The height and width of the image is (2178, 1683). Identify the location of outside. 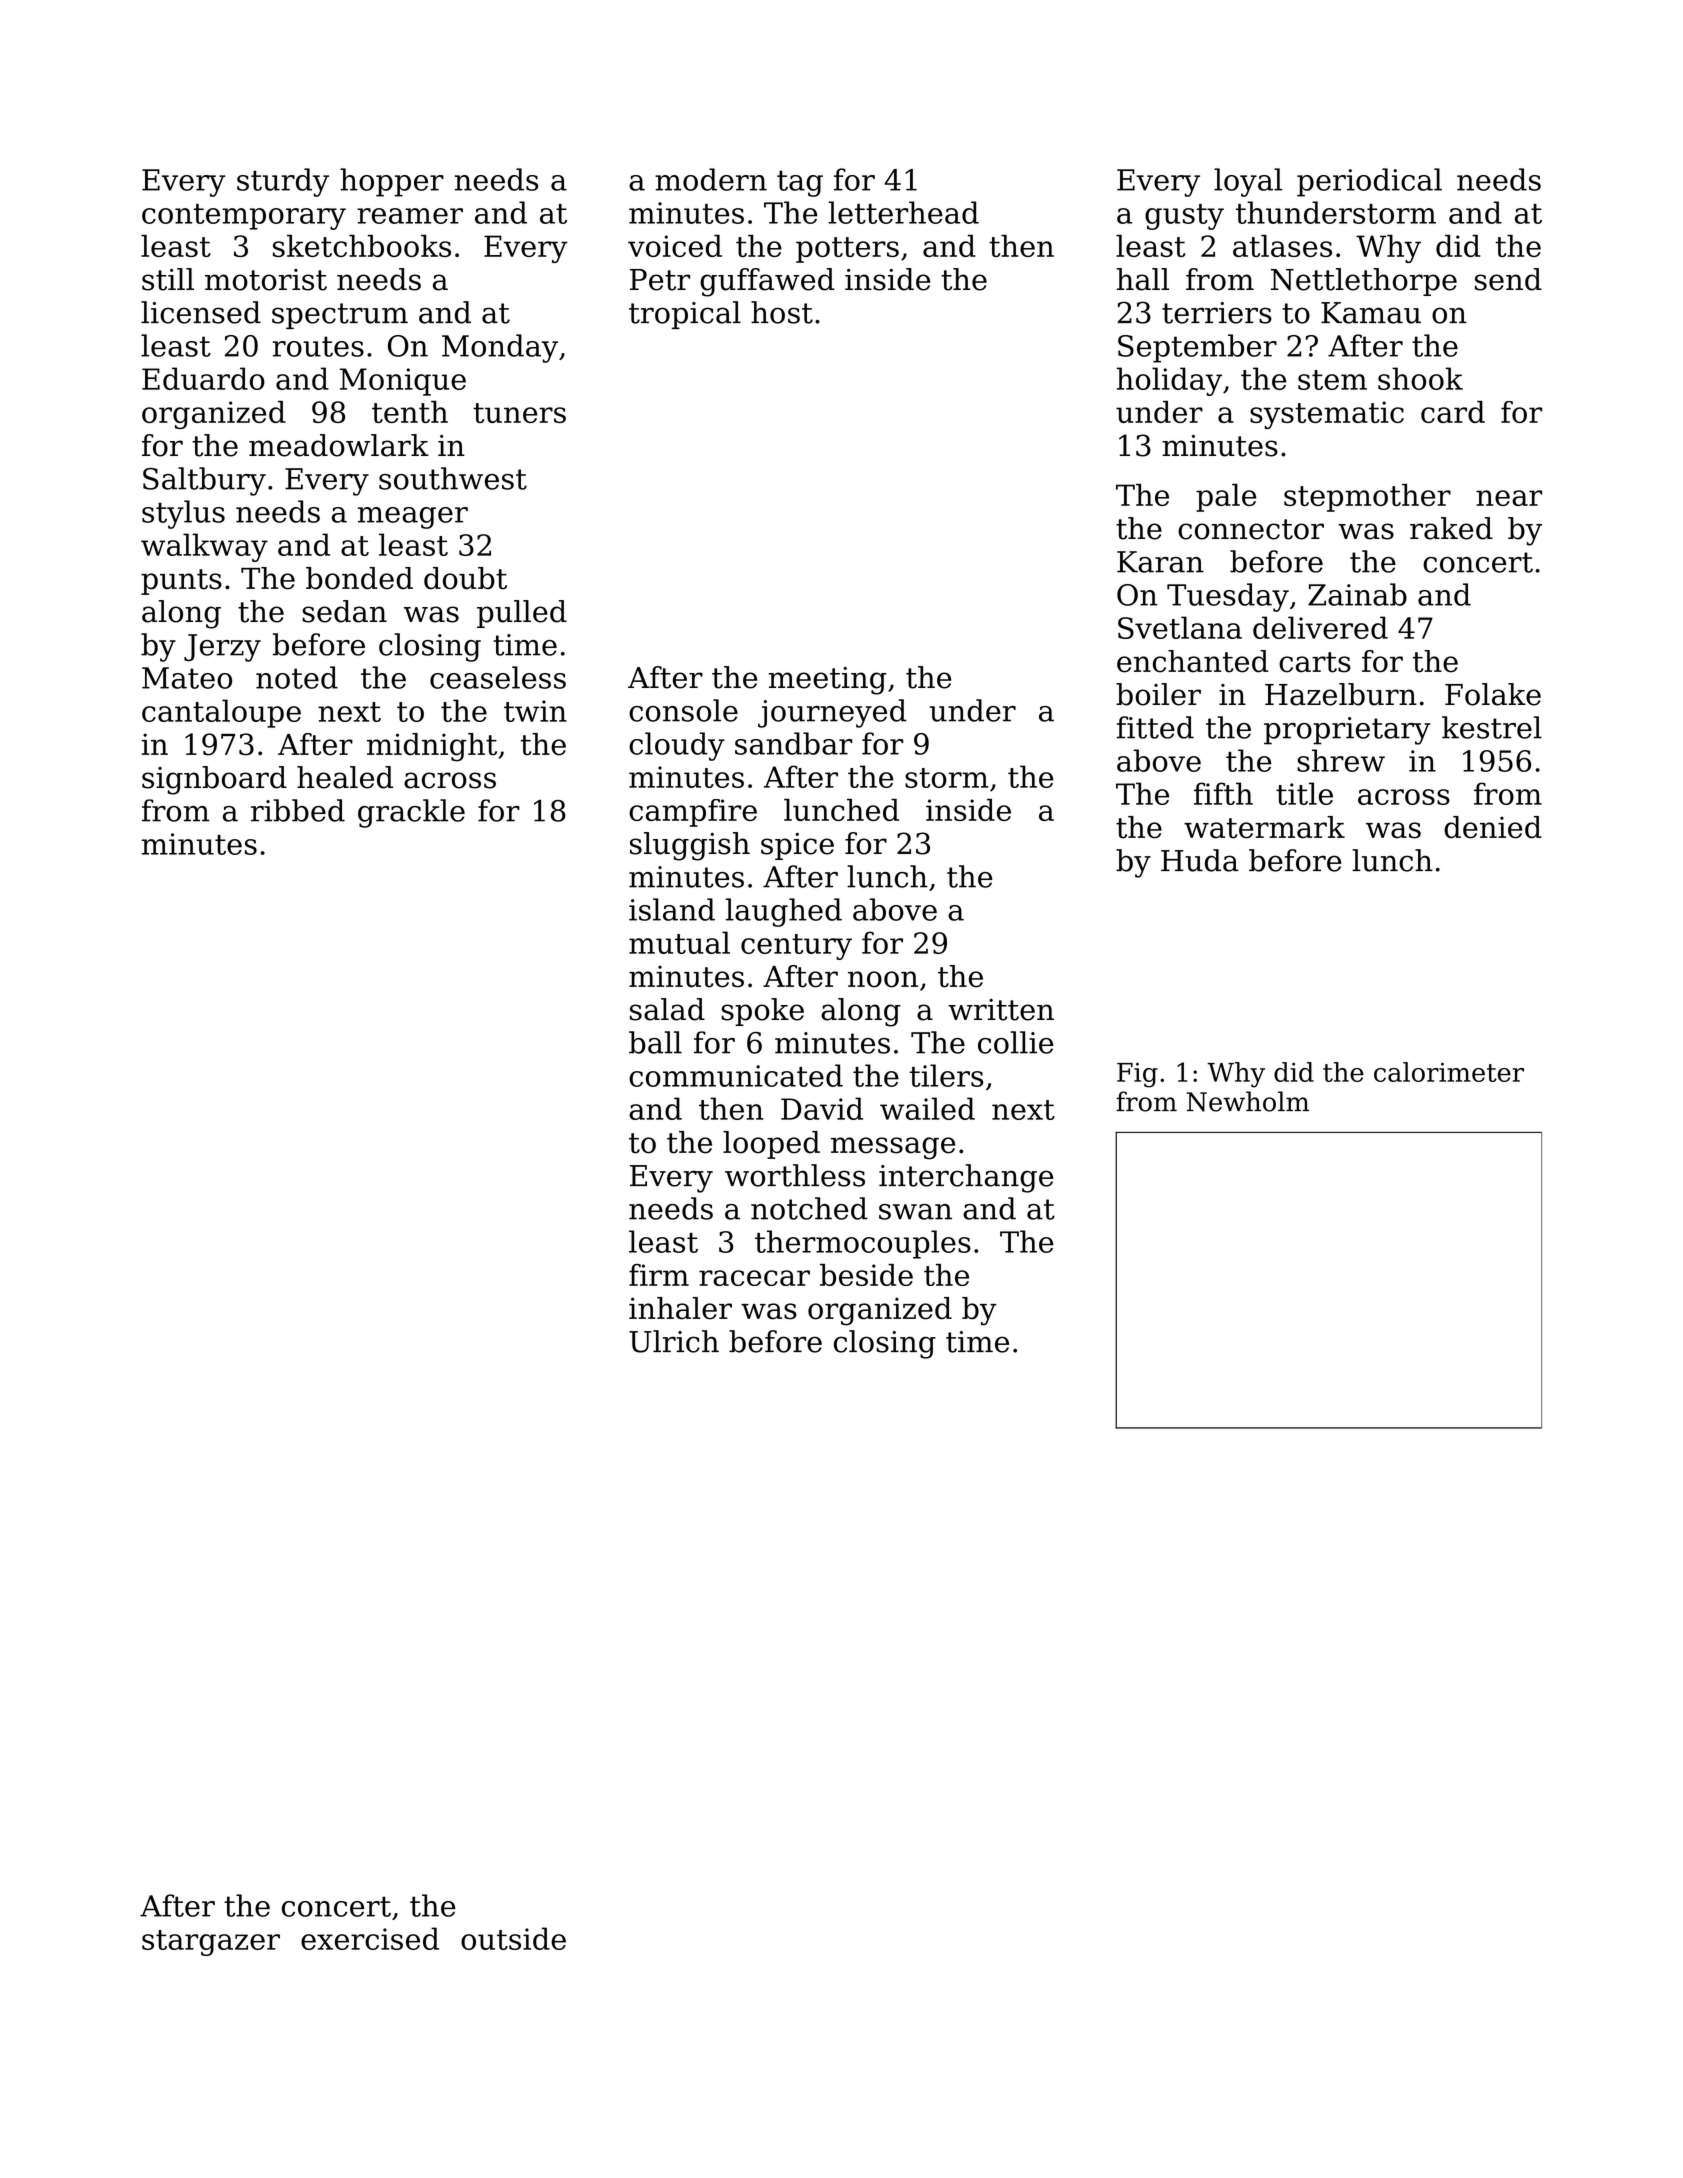
(513, 1938).
